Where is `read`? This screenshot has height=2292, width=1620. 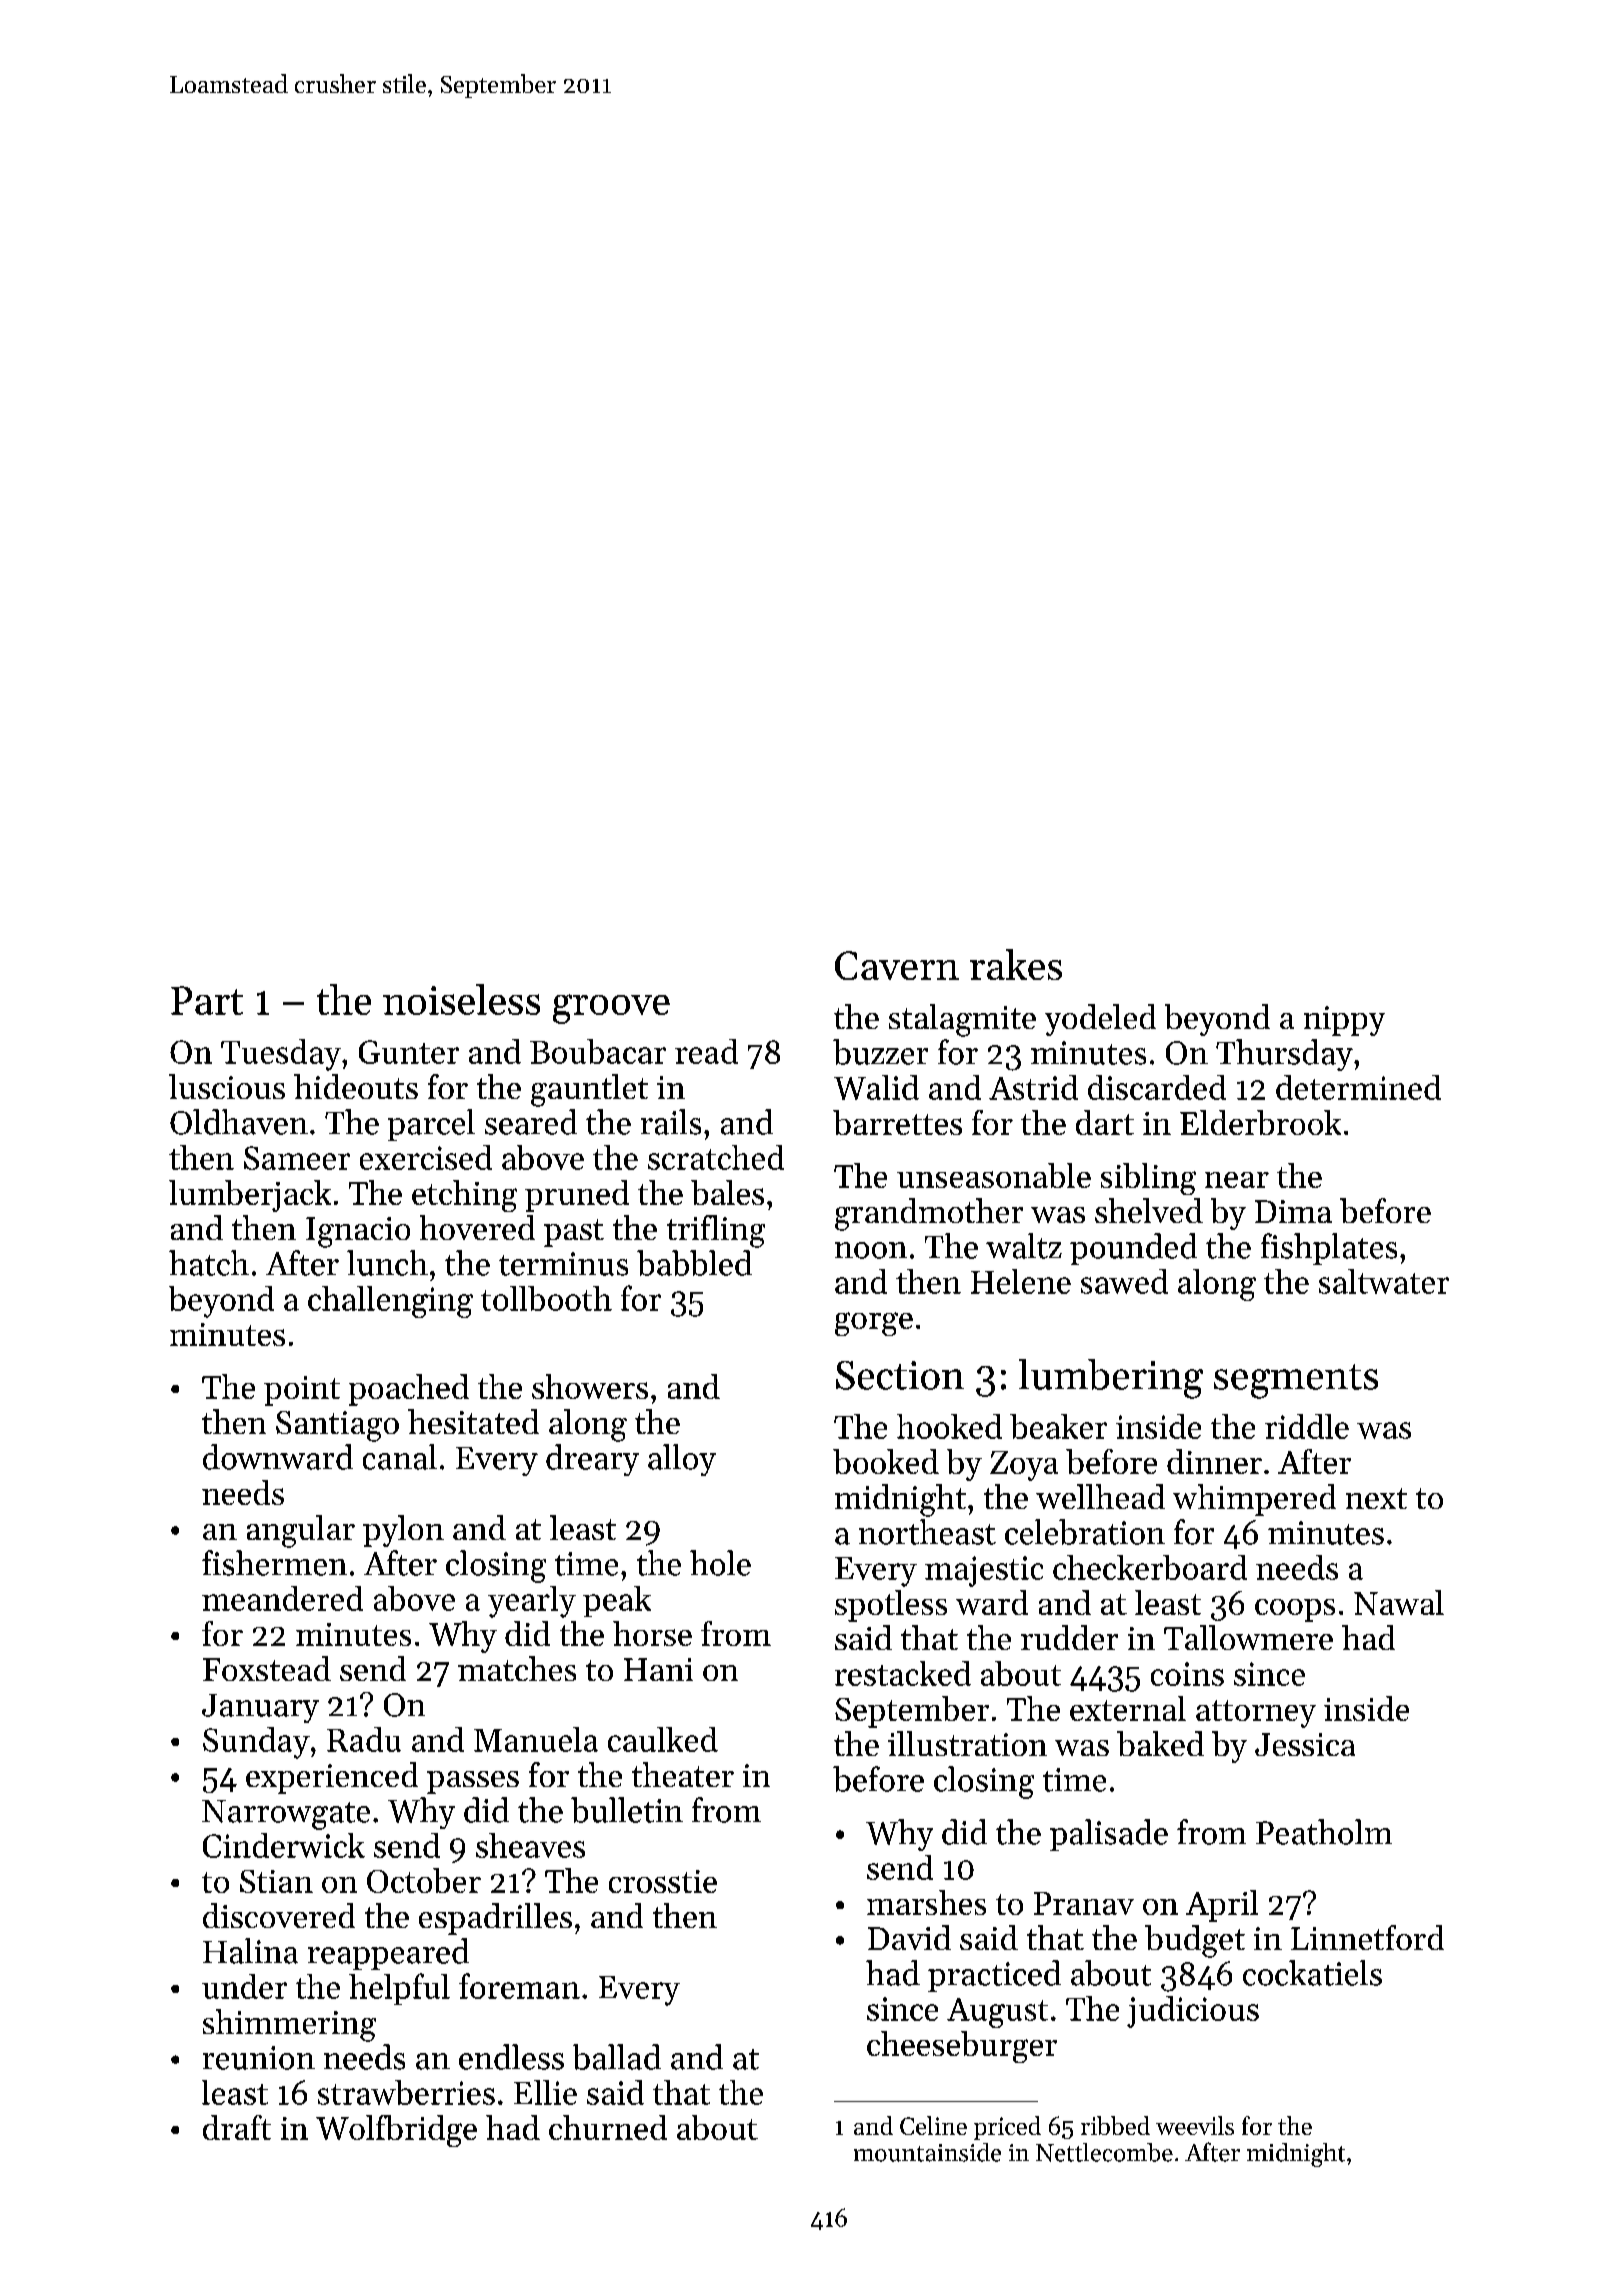 read is located at coordinates (706, 1051).
